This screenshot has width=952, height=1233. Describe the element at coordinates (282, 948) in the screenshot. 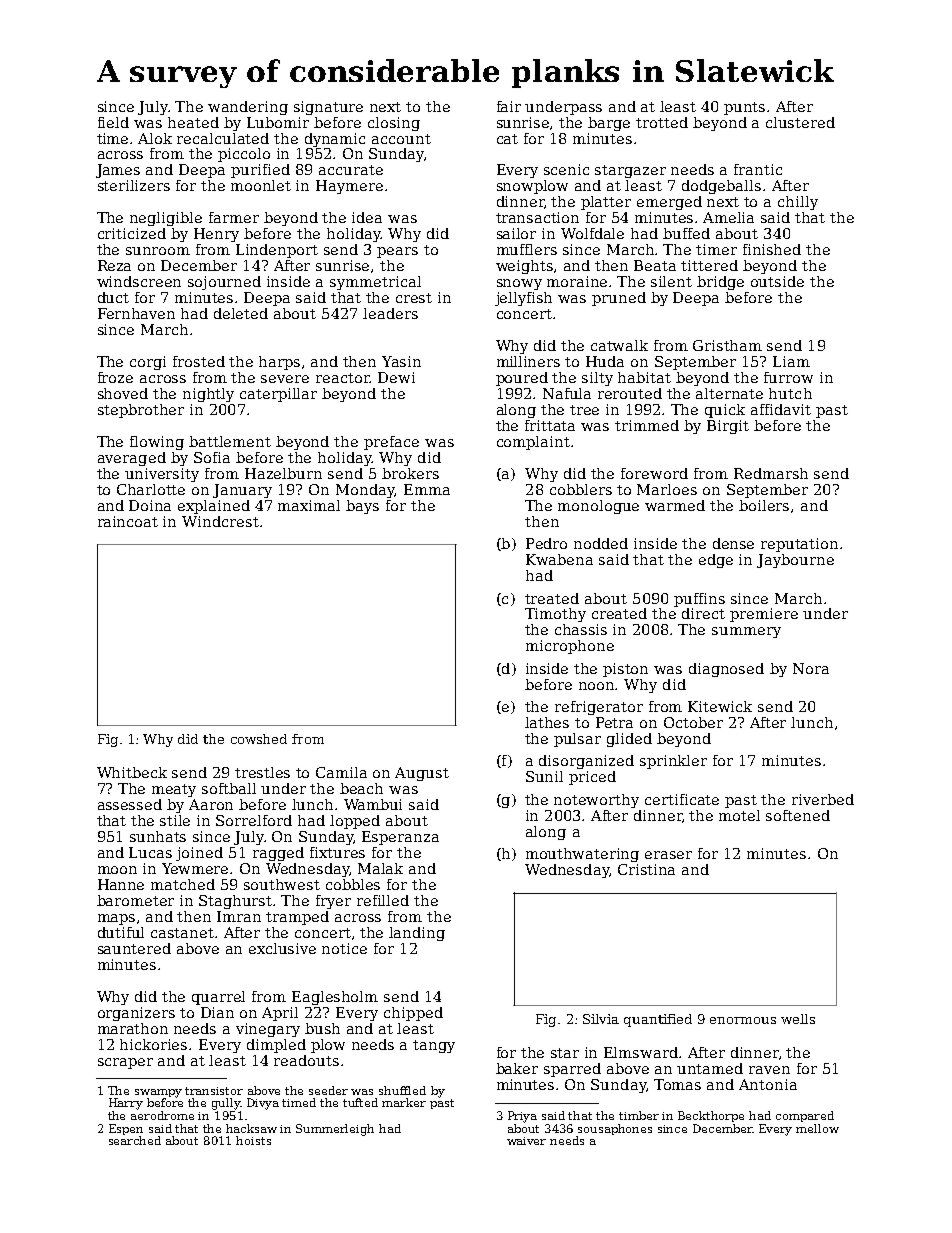

I see `exclusive` at that location.
